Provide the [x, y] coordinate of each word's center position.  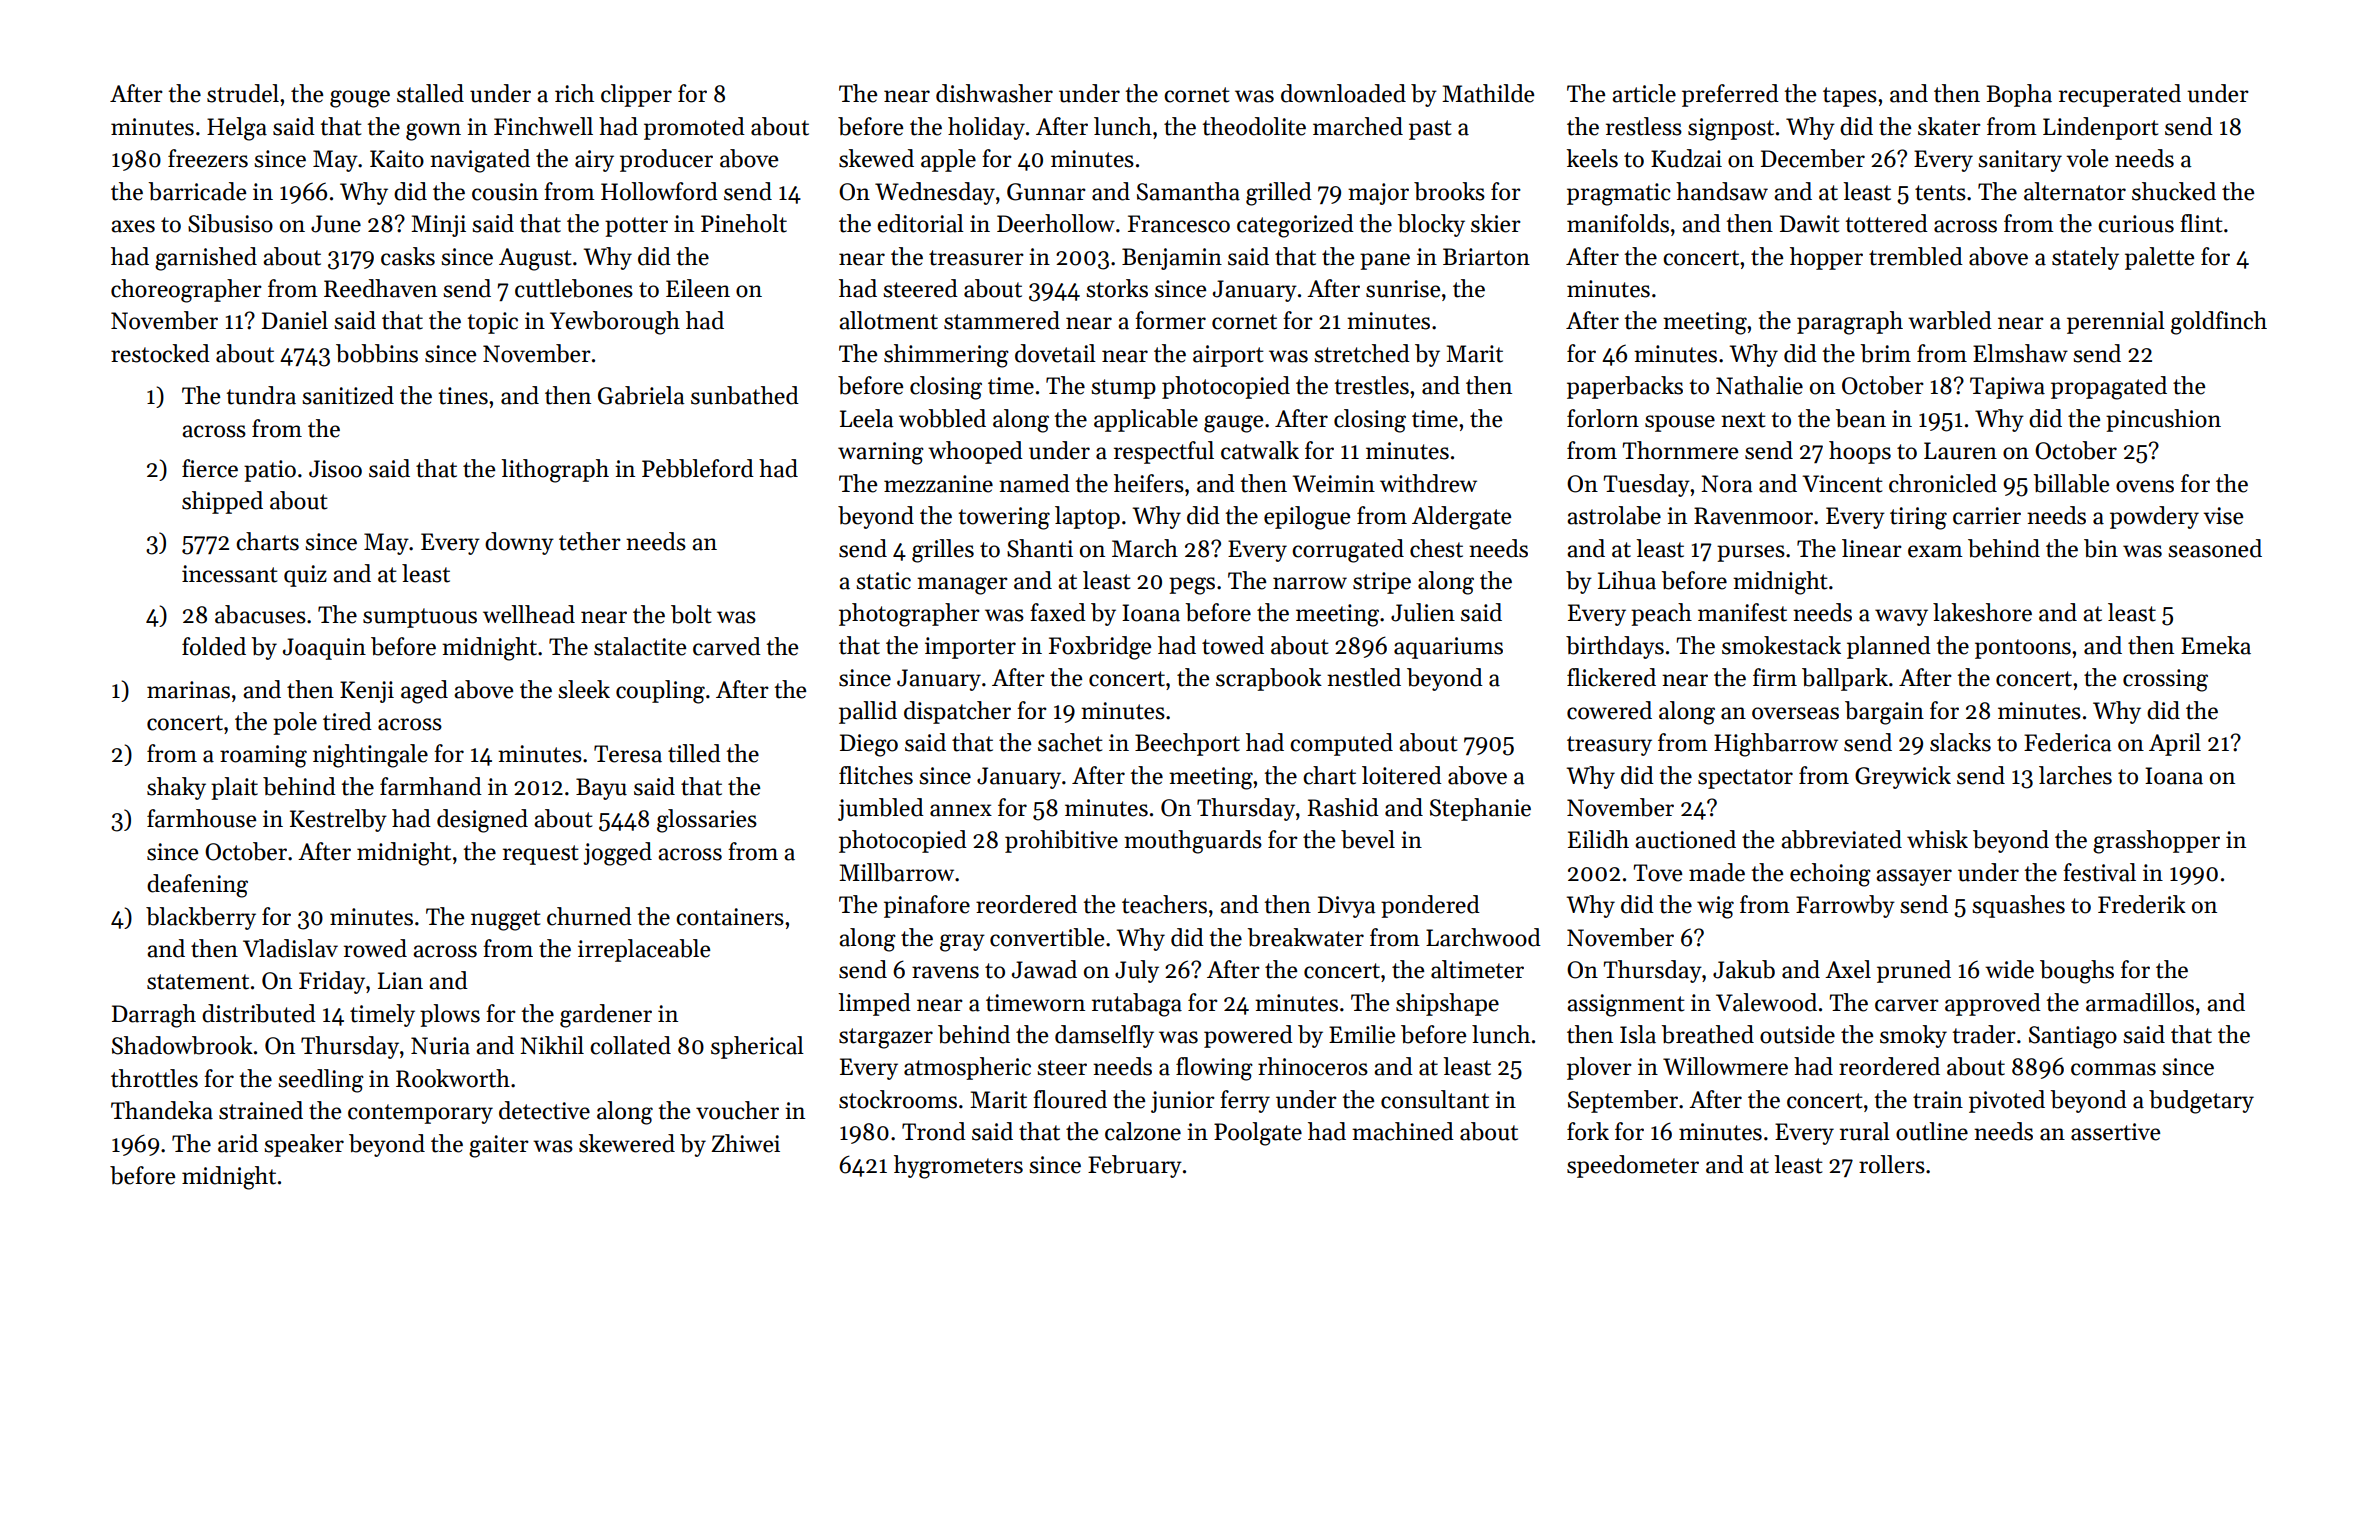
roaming [263, 756]
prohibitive [1061, 841]
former [1170, 320]
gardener [606, 1016]
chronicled [1943, 483]
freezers [208, 158]
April [2175, 744]
